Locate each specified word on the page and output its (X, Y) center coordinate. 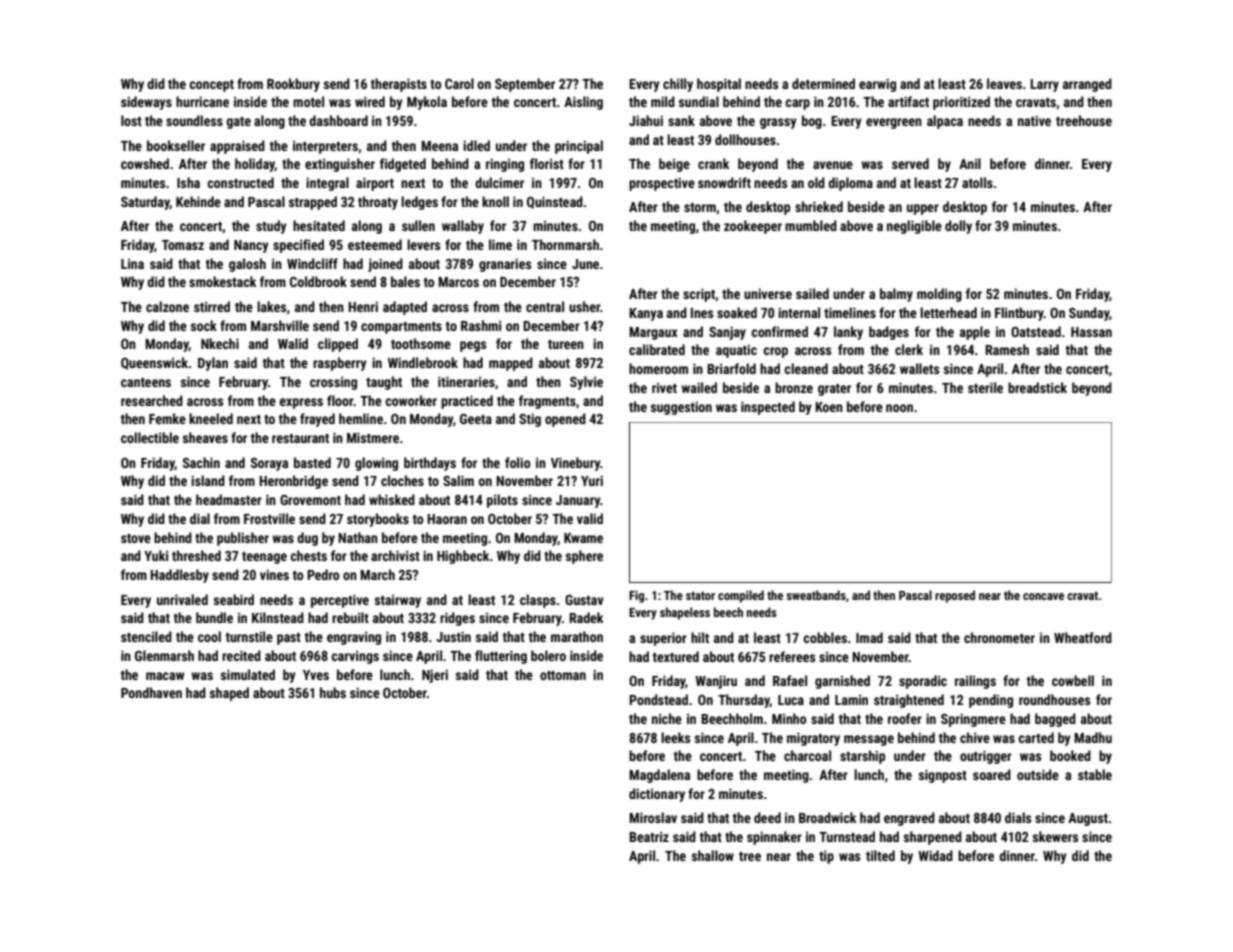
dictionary (657, 795)
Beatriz (649, 837)
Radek (586, 617)
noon (899, 408)
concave (1043, 596)
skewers (1055, 836)
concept (211, 86)
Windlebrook (423, 362)
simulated (248, 674)
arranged (1087, 85)
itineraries (466, 381)
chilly (678, 85)
